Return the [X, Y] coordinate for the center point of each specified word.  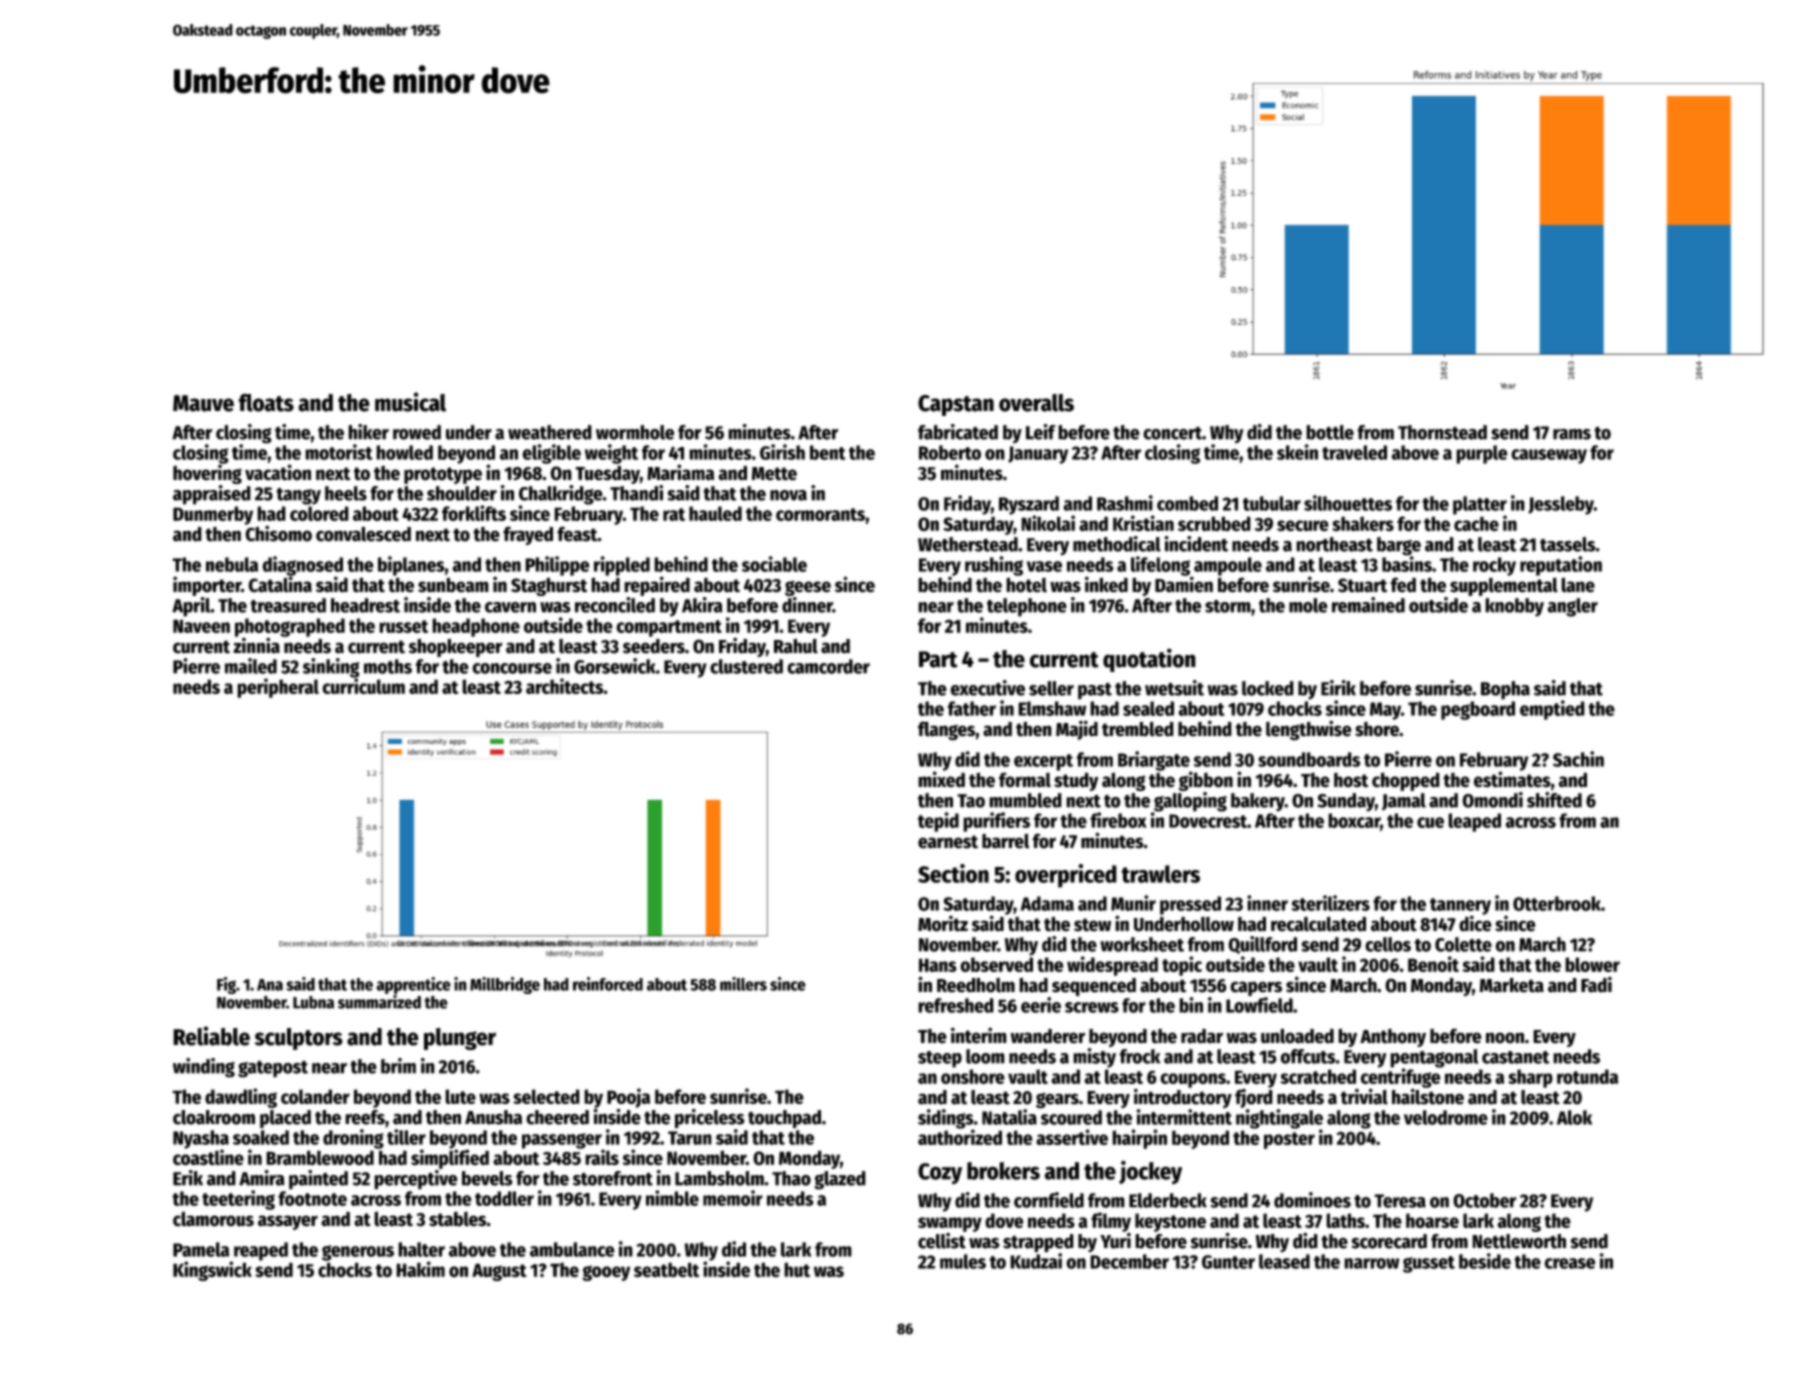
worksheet [1142, 944]
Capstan [956, 405]
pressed [1190, 905]
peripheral [278, 688]
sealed [1148, 708]
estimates [1512, 779]
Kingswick [212, 1271]
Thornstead [1442, 432]
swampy [950, 1224]
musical [410, 402]
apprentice [413, 985]
